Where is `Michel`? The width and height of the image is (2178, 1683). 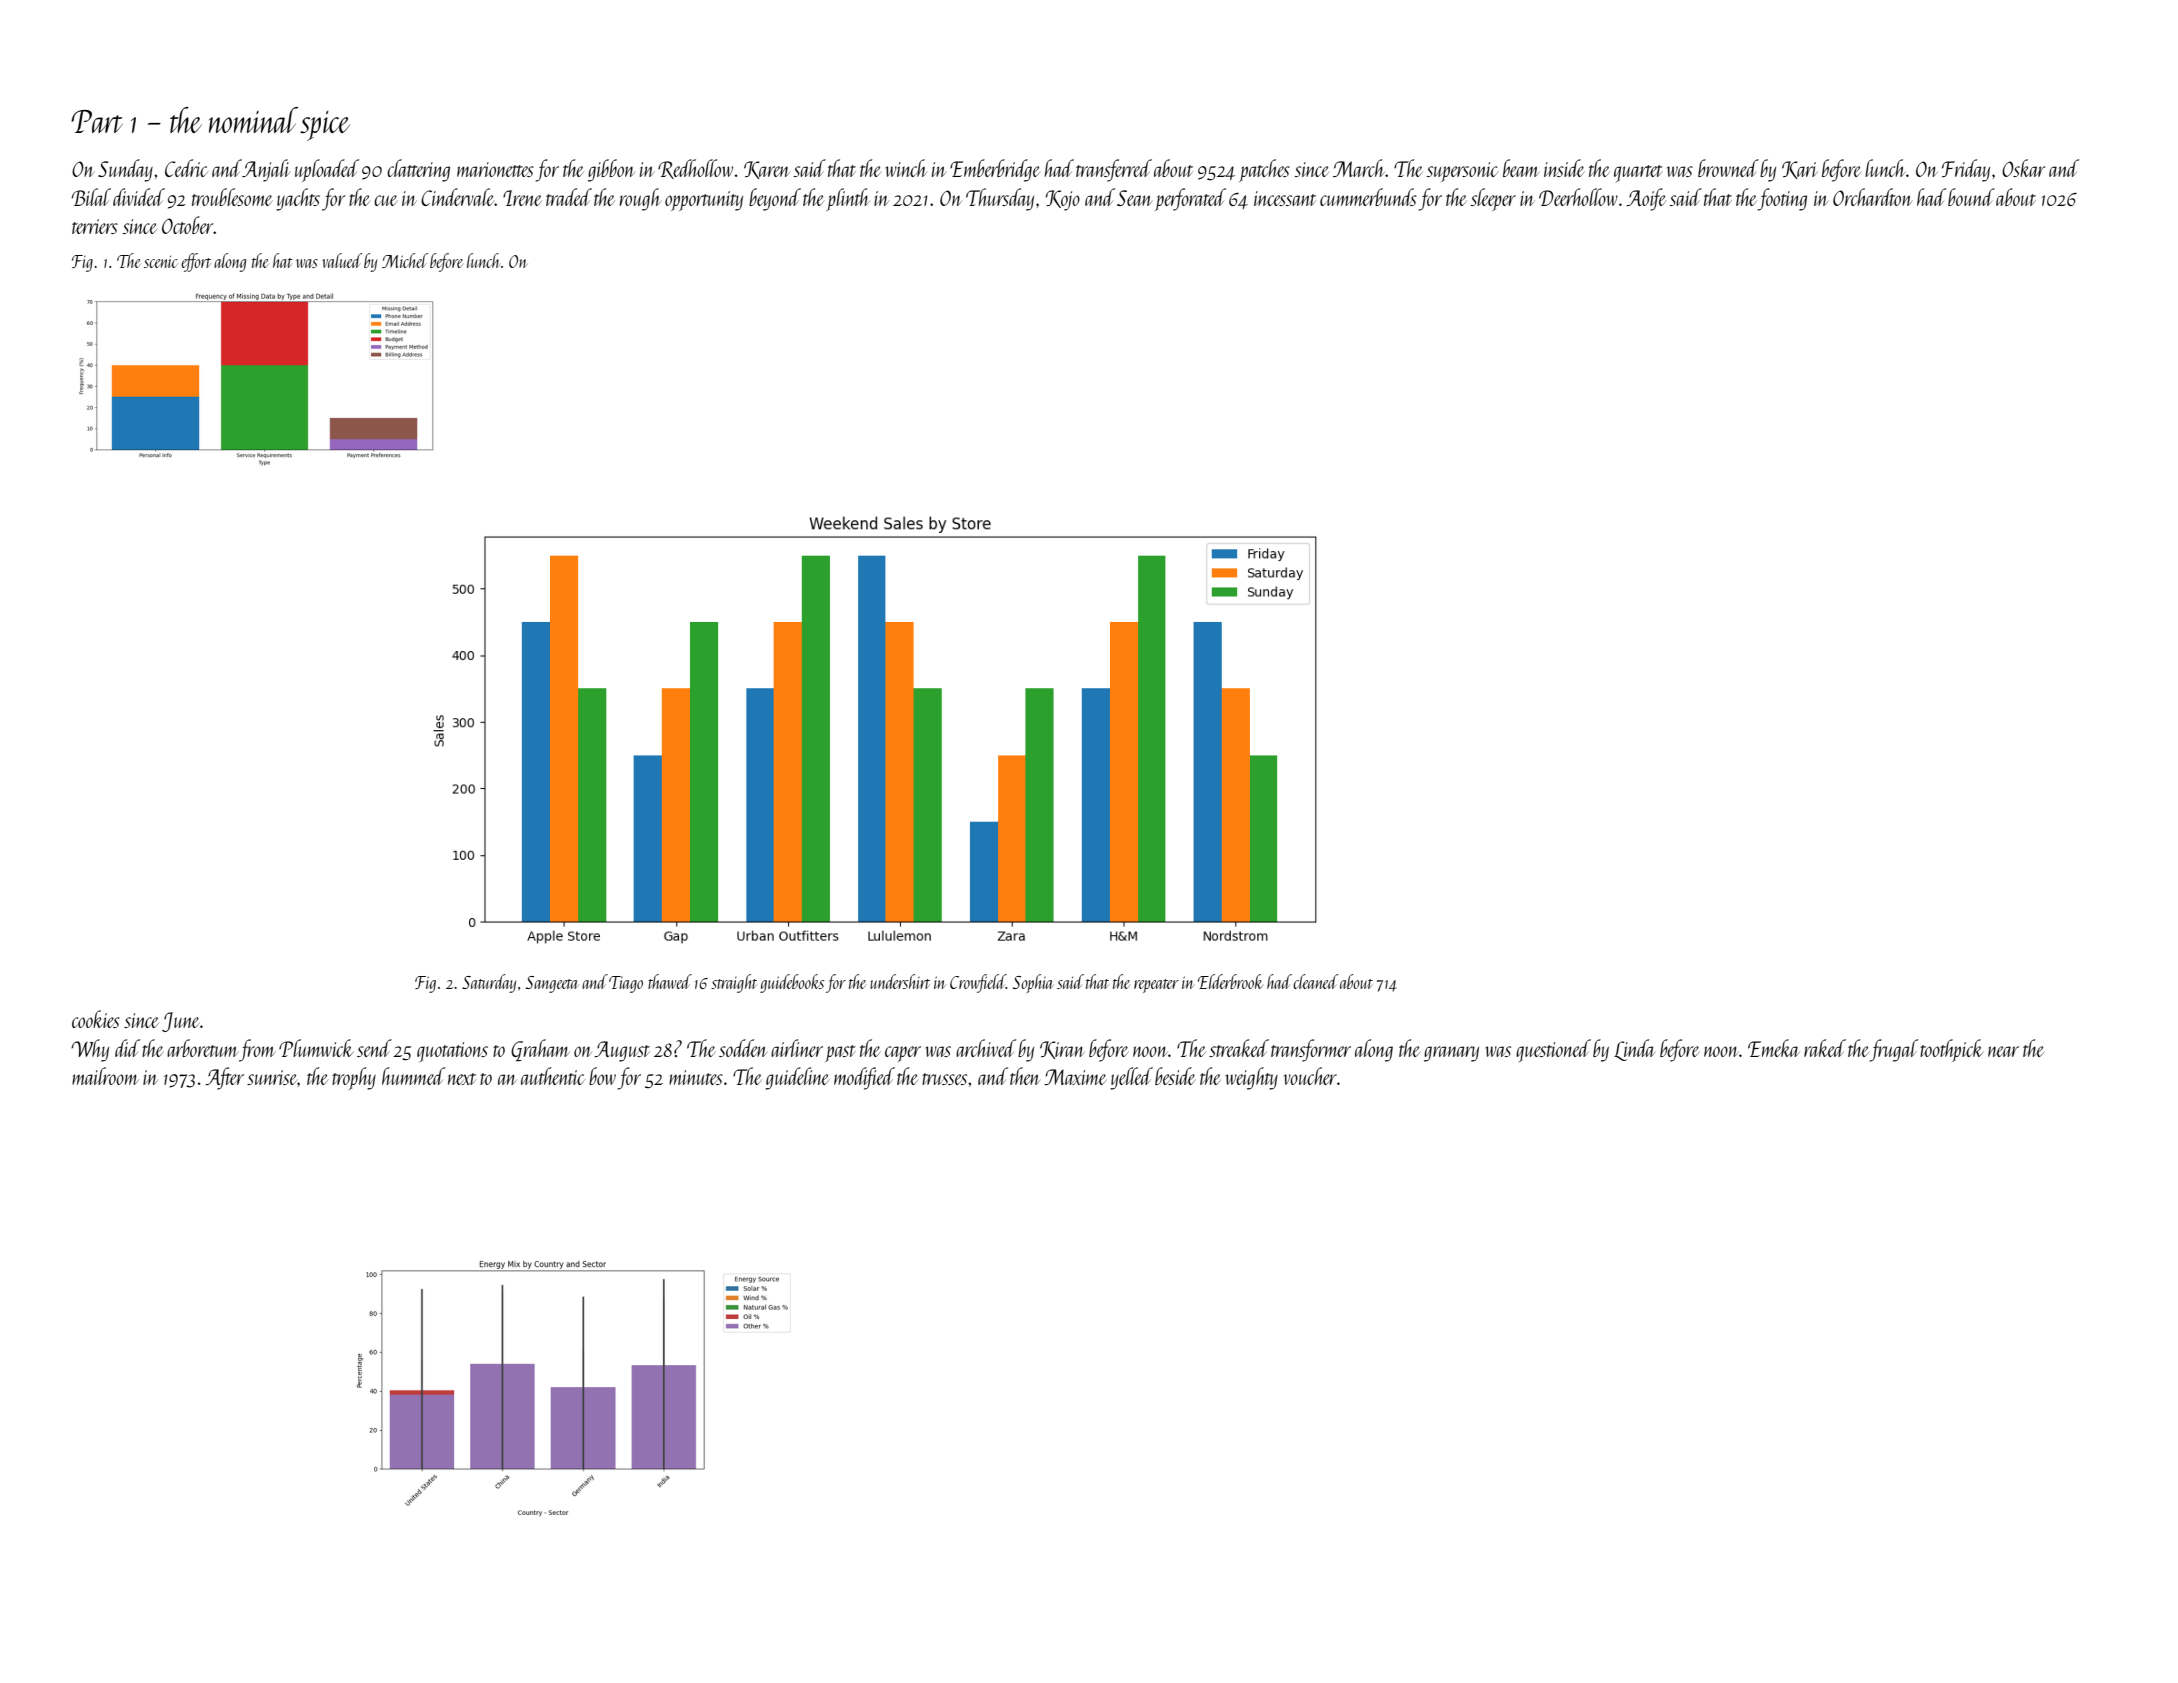
Michel is located at coordinates (405, 260).
